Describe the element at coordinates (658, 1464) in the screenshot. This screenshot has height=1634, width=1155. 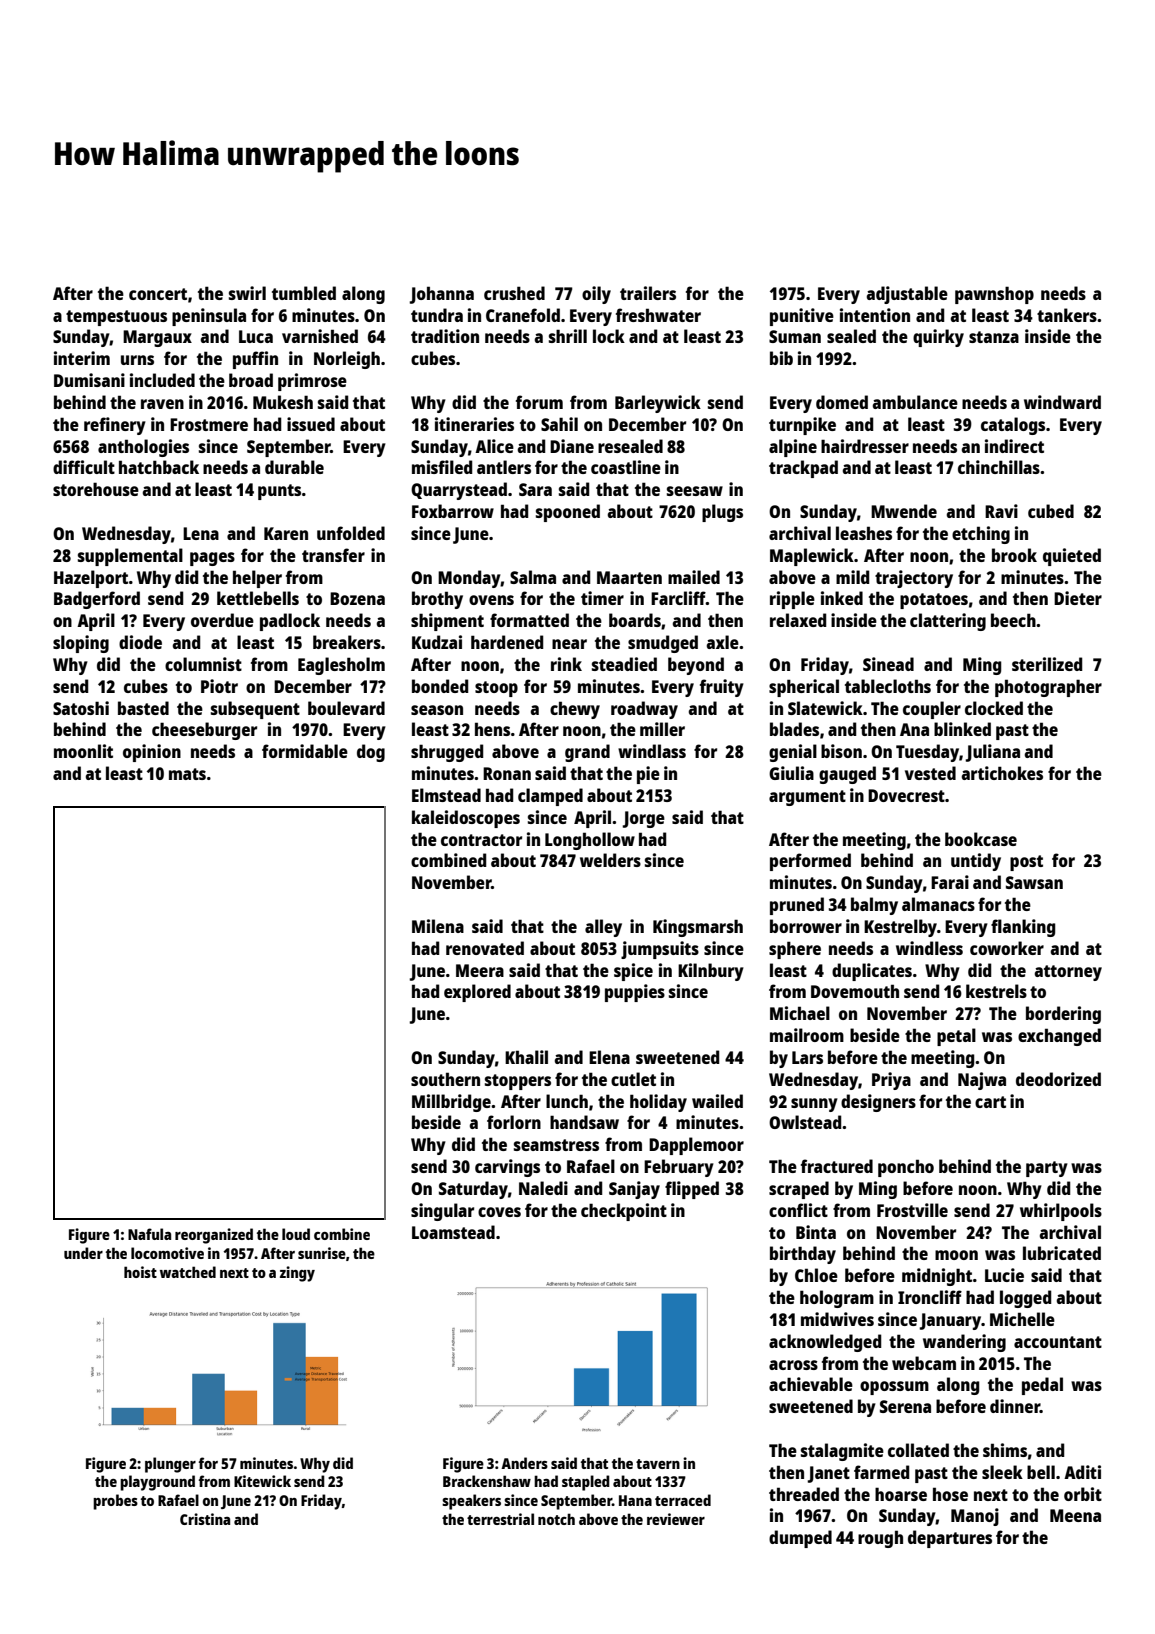
I see `tavern` at that location.
